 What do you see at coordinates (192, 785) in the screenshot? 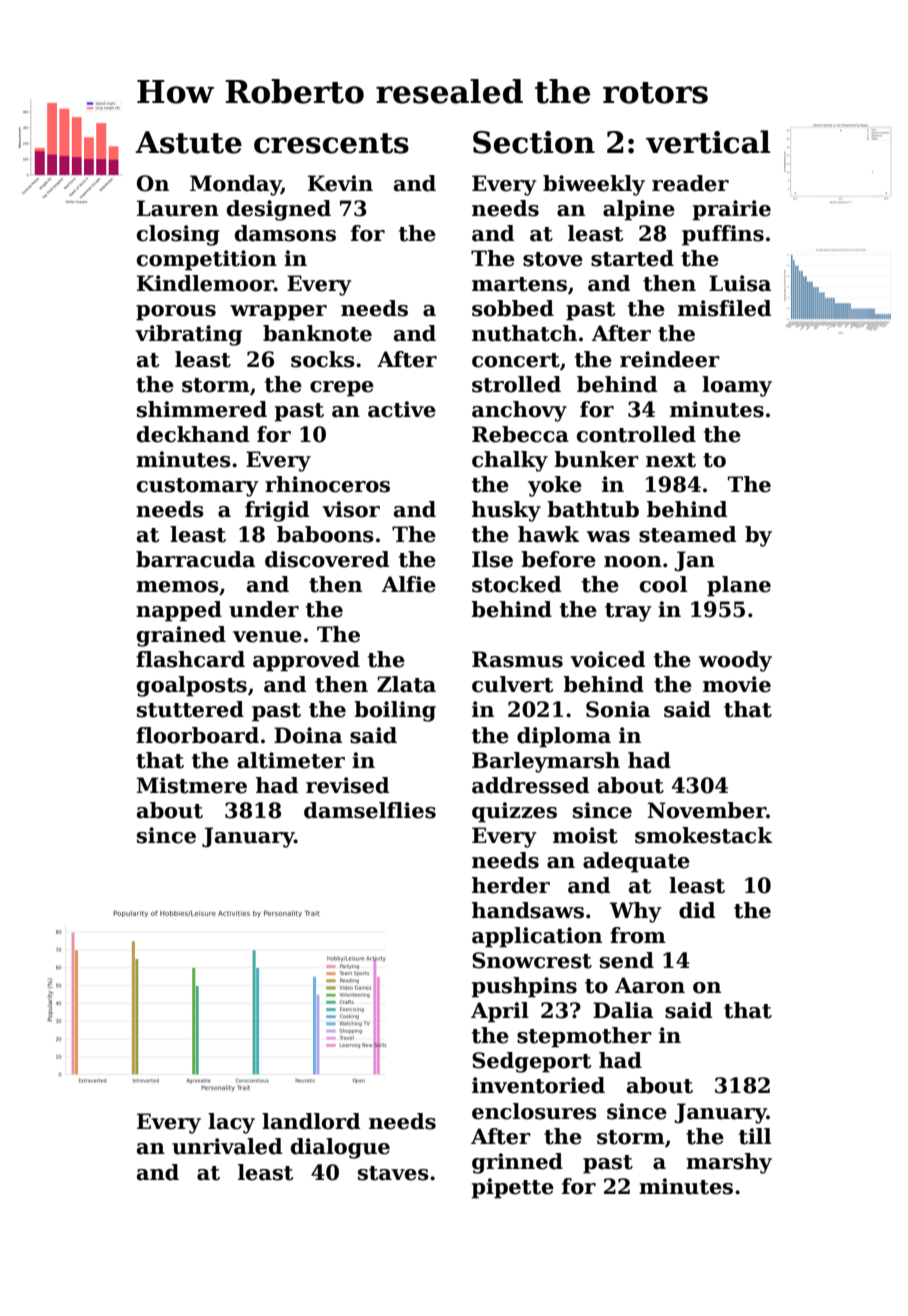
I see `Mistmere` at bounding box center [192, 785].
